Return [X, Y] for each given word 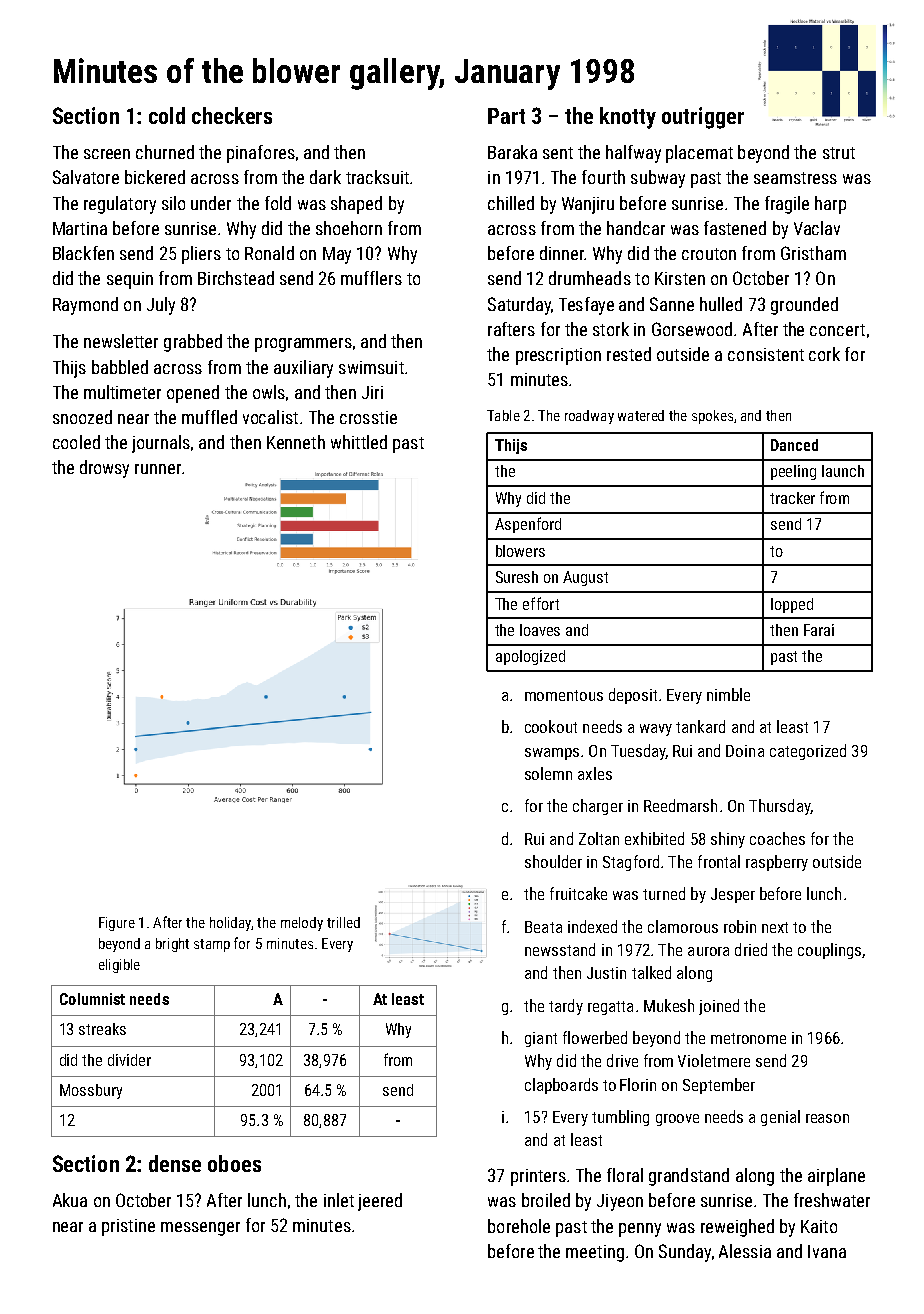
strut [839, 153]
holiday [230, 924]
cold [167, 115]
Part [506, 116]
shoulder [553, 861]
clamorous [683, 926]
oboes [234, 1163]
